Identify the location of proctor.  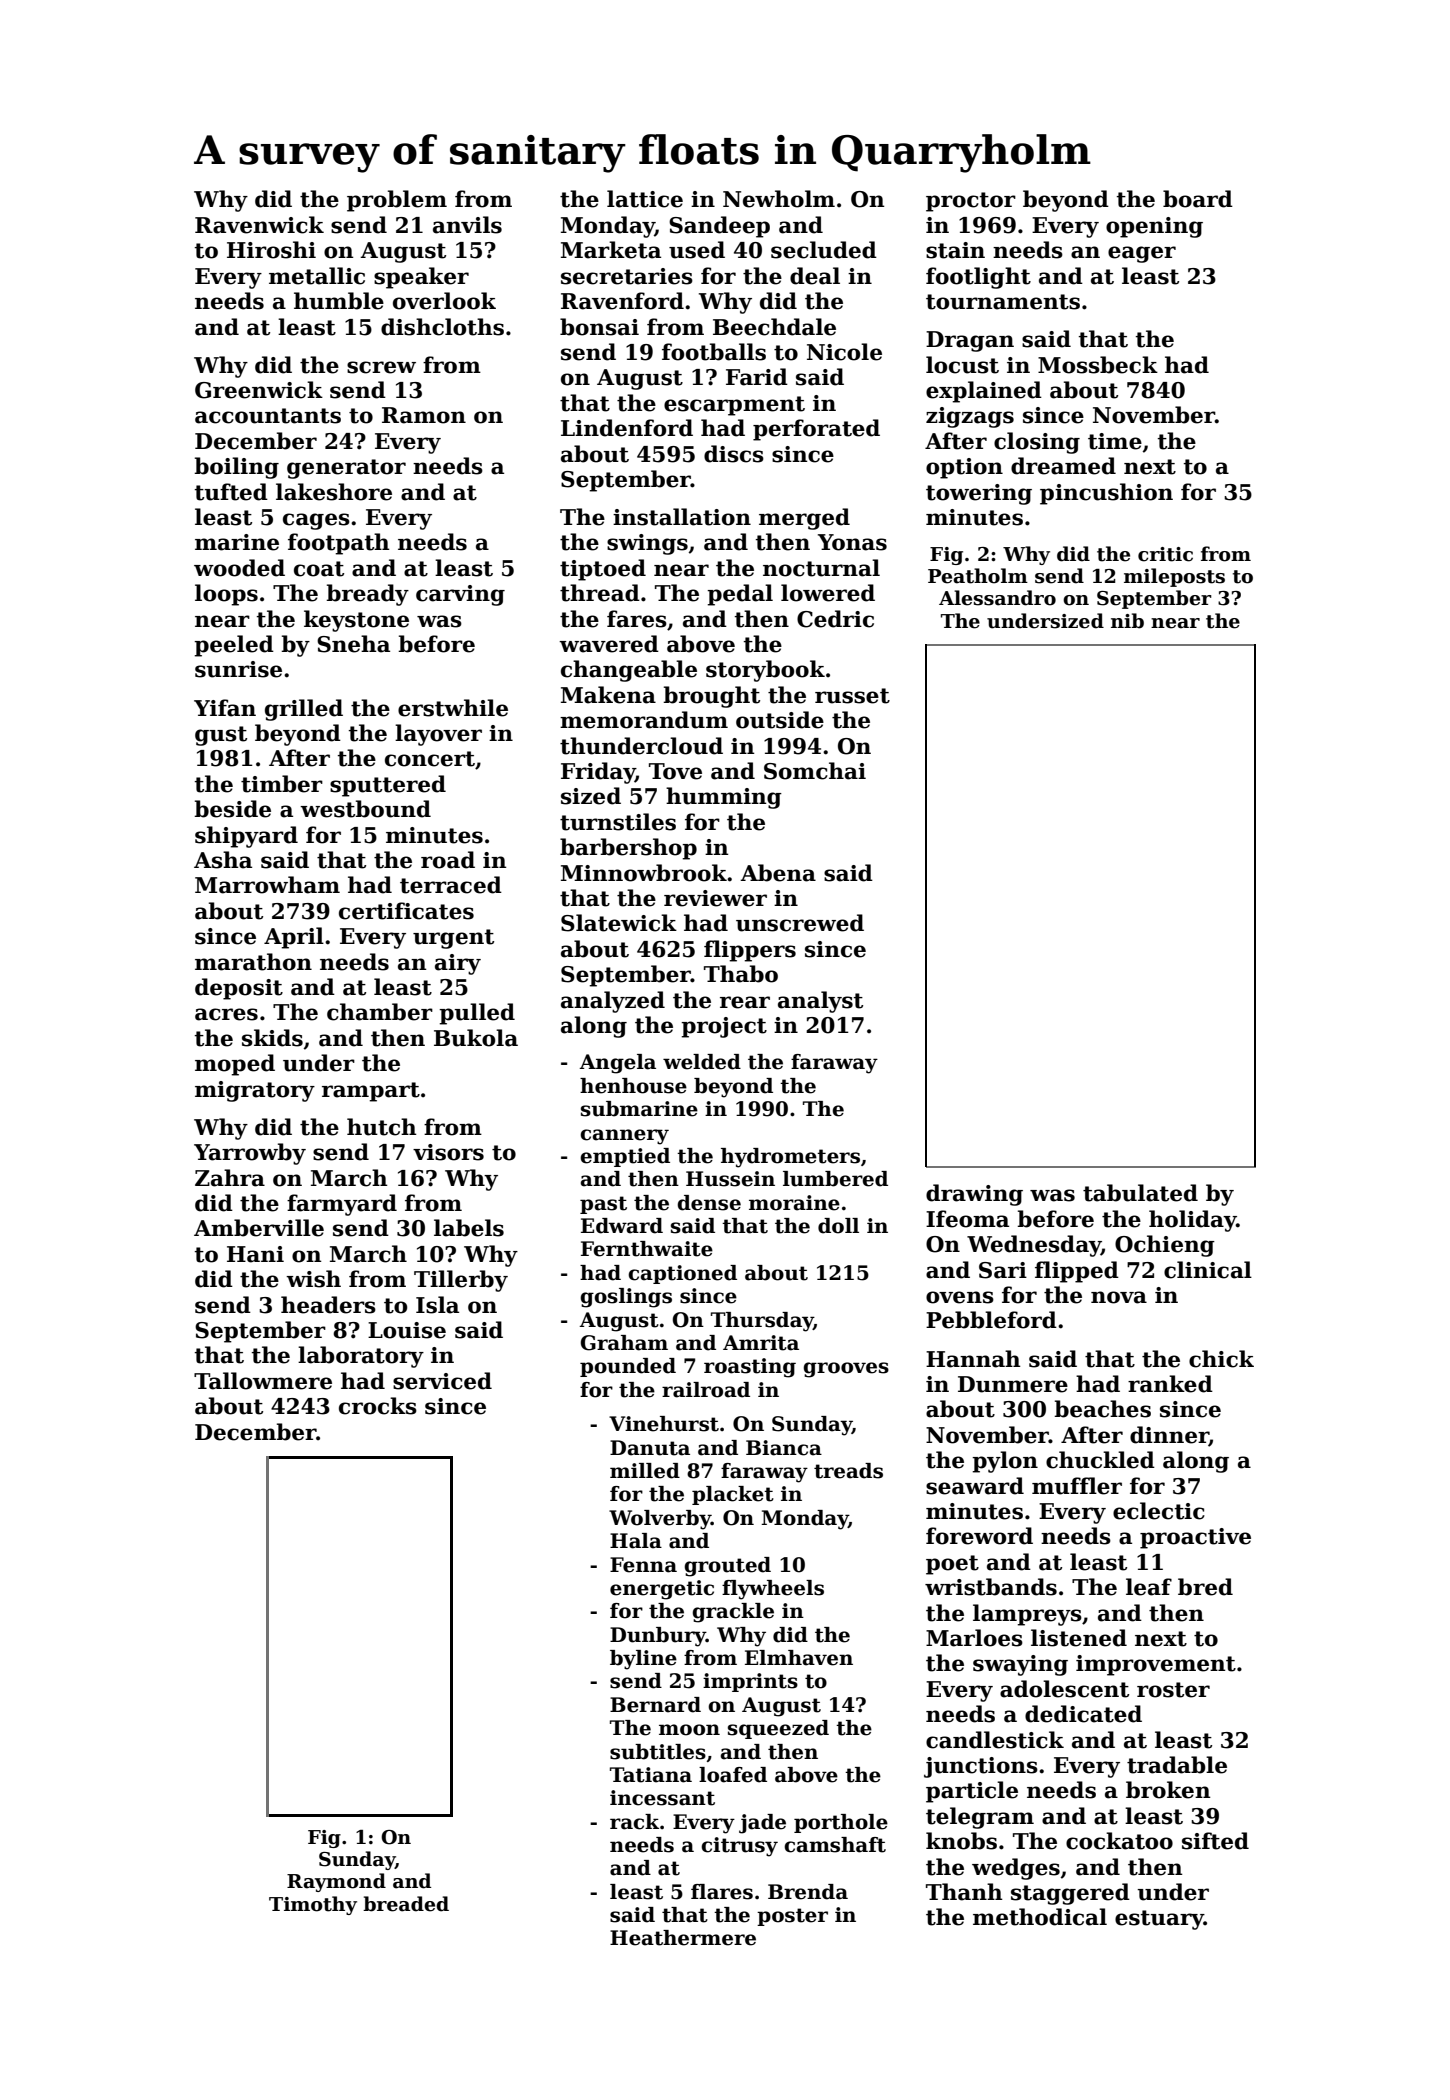
(971, 202).
